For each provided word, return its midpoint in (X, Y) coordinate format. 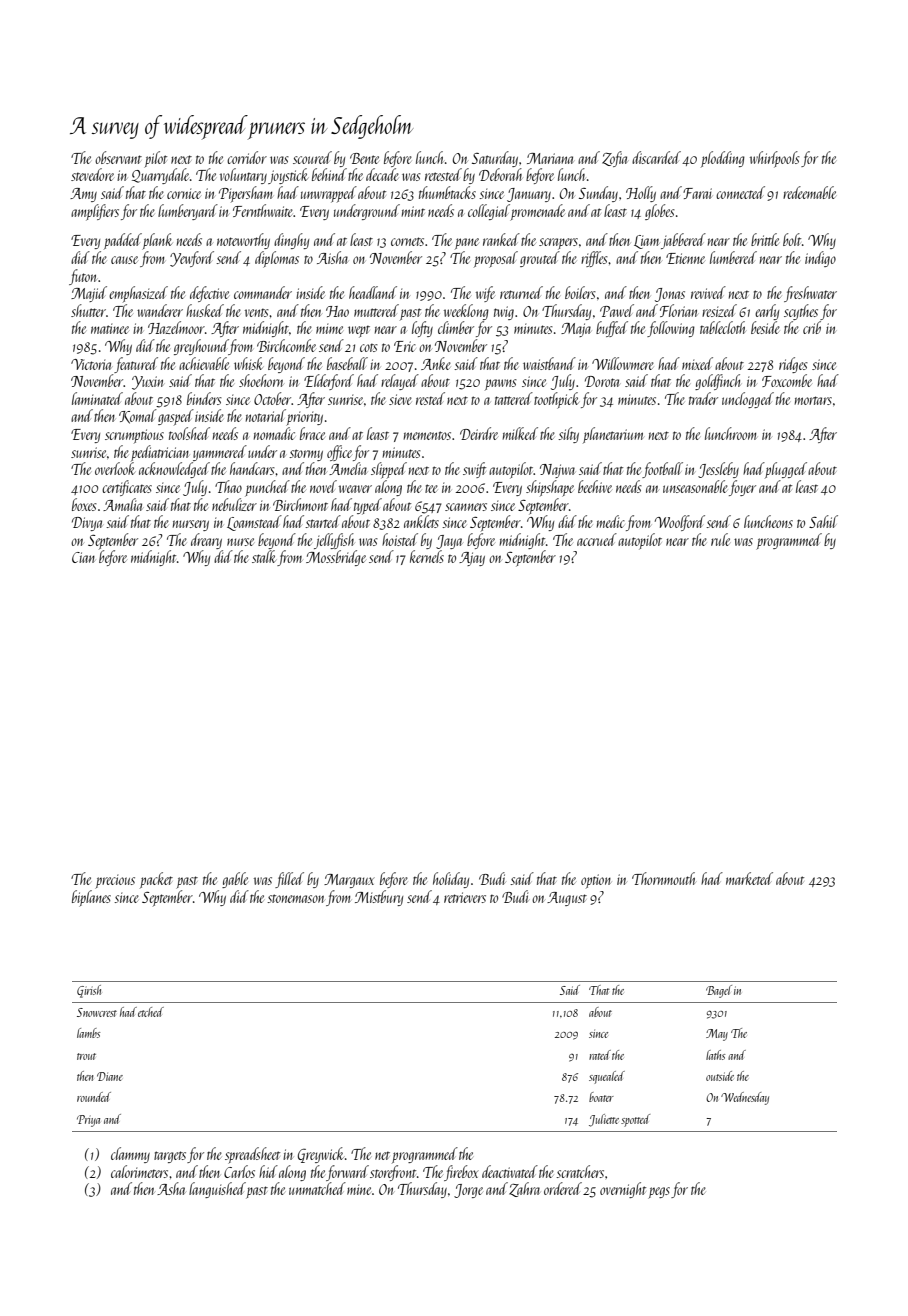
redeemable (809, 192)
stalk (264, 556)
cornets (407, 241)
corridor (247, 157)
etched (151, 1012)
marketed (749, 878)
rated (600, 1055)
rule (720, 539)
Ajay (472, 559)
